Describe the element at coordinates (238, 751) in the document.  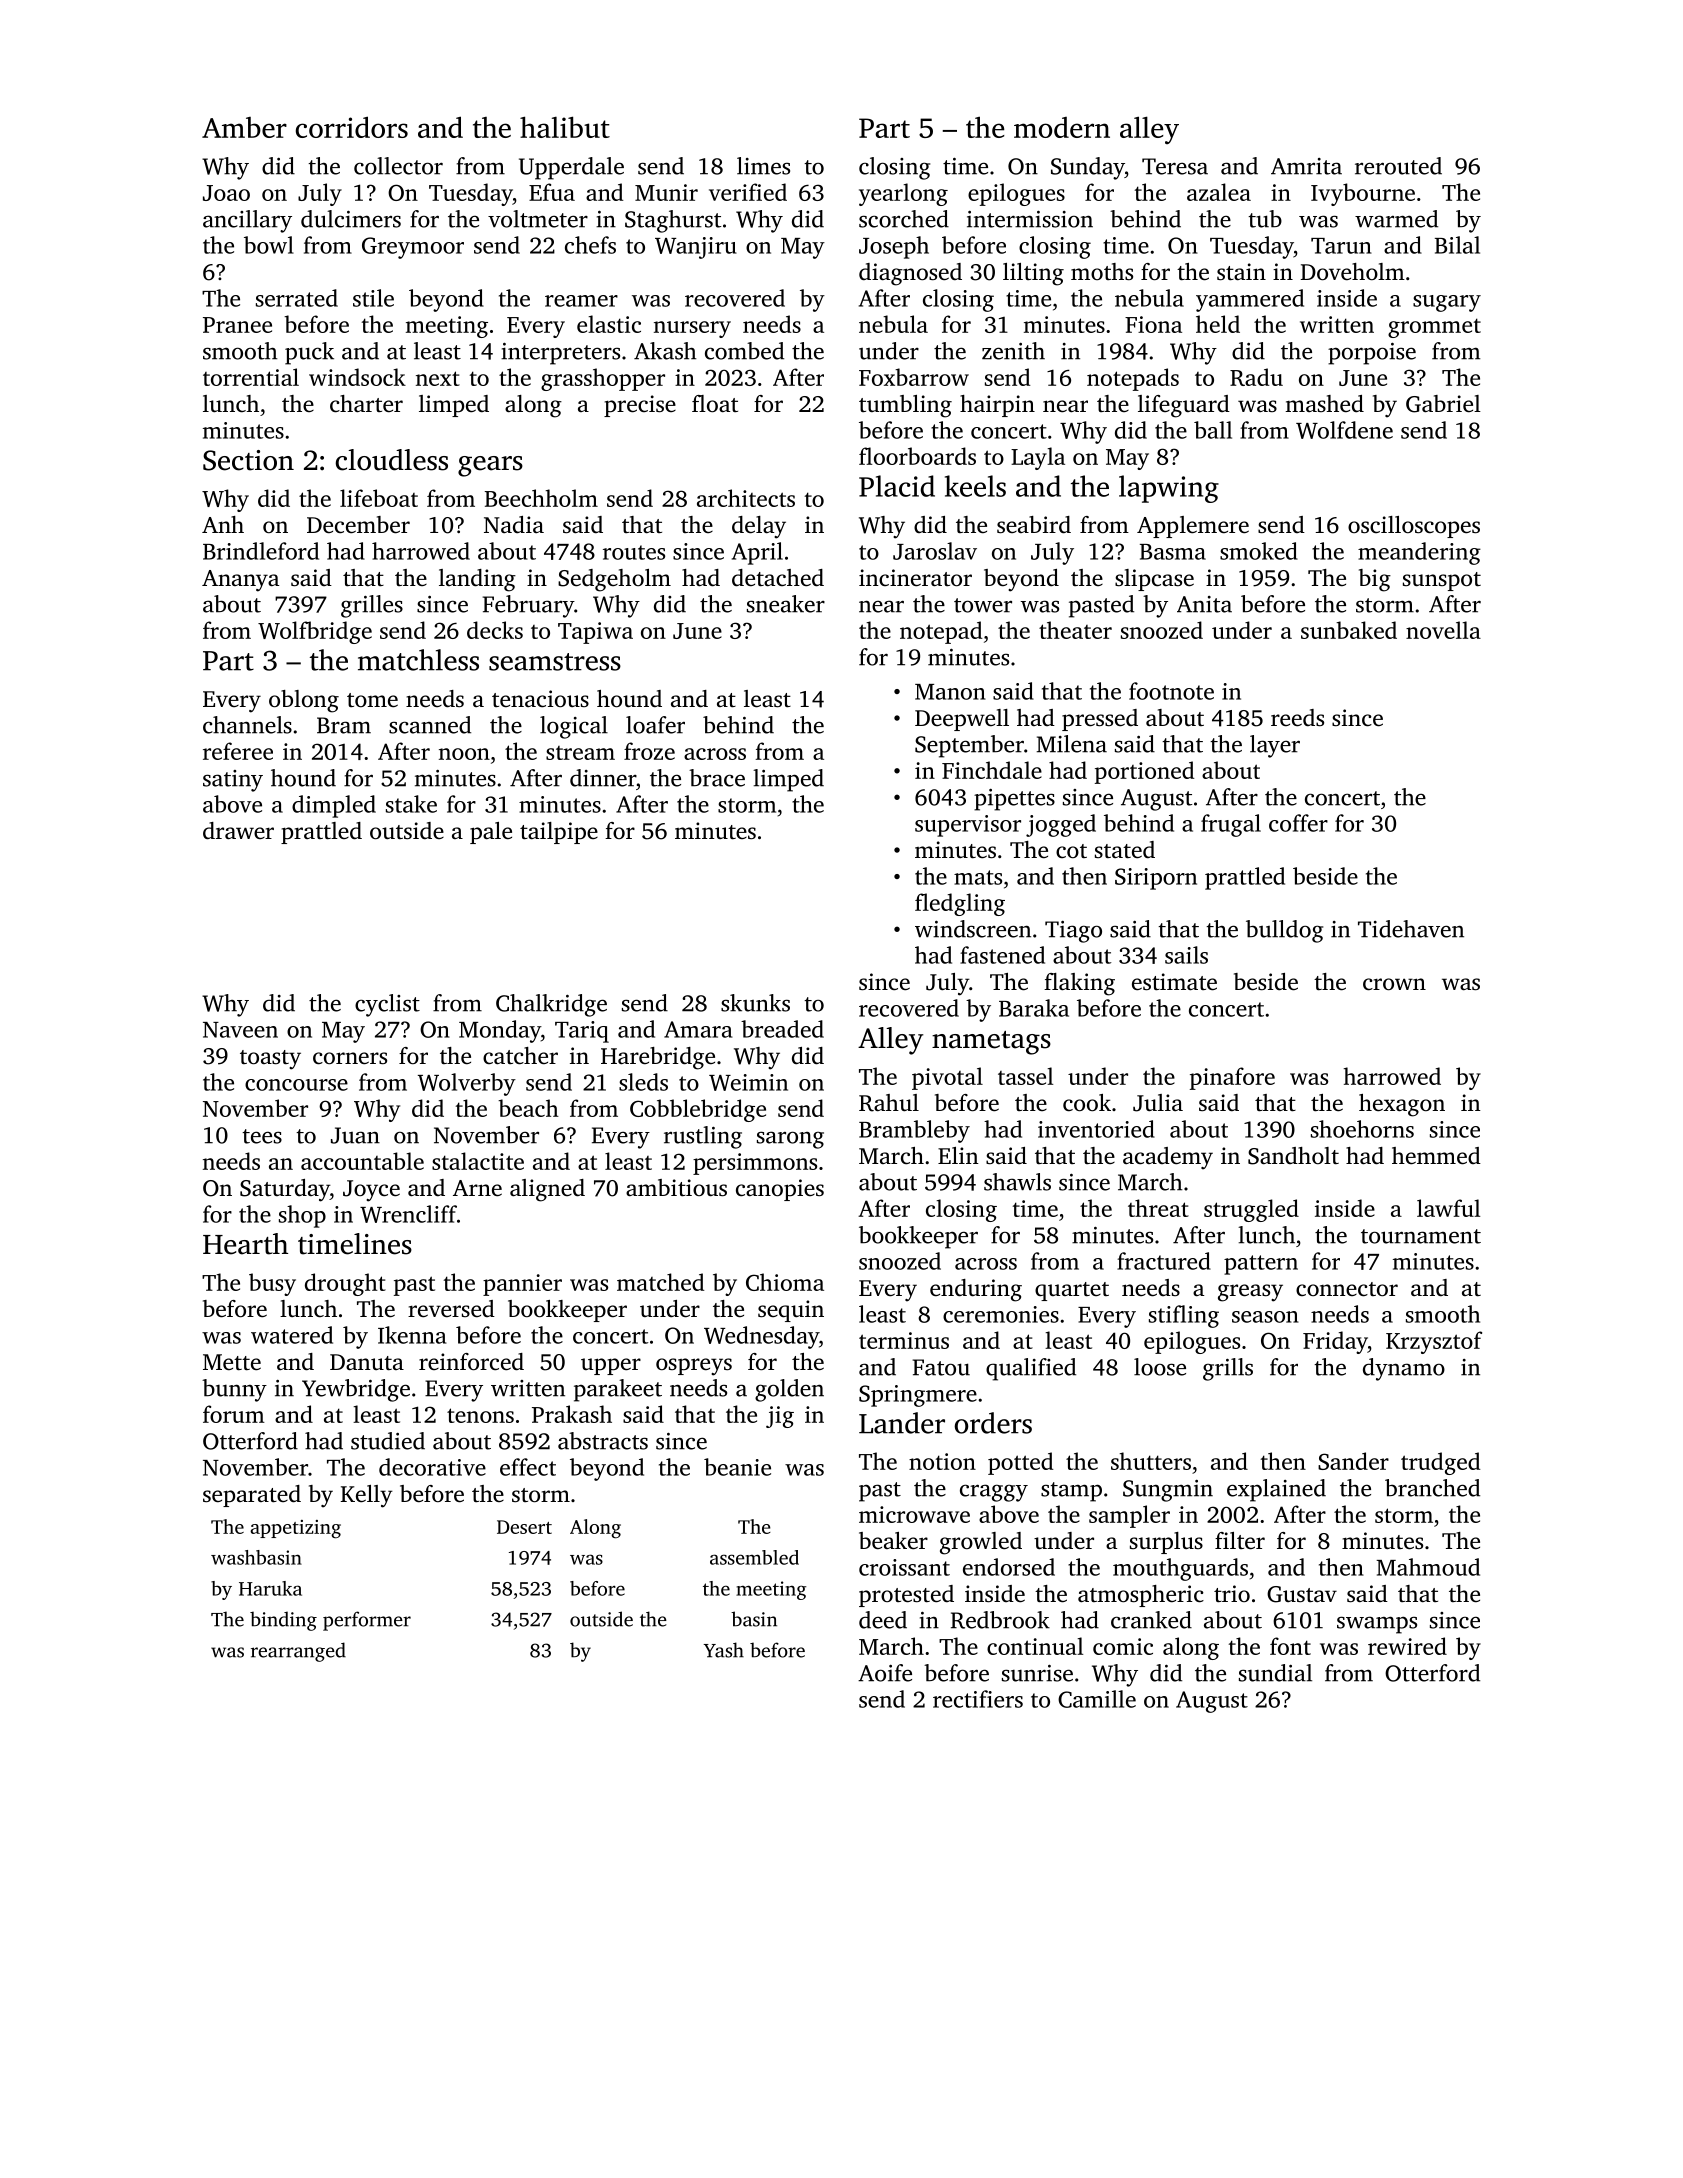
I see `referee` at that location.
